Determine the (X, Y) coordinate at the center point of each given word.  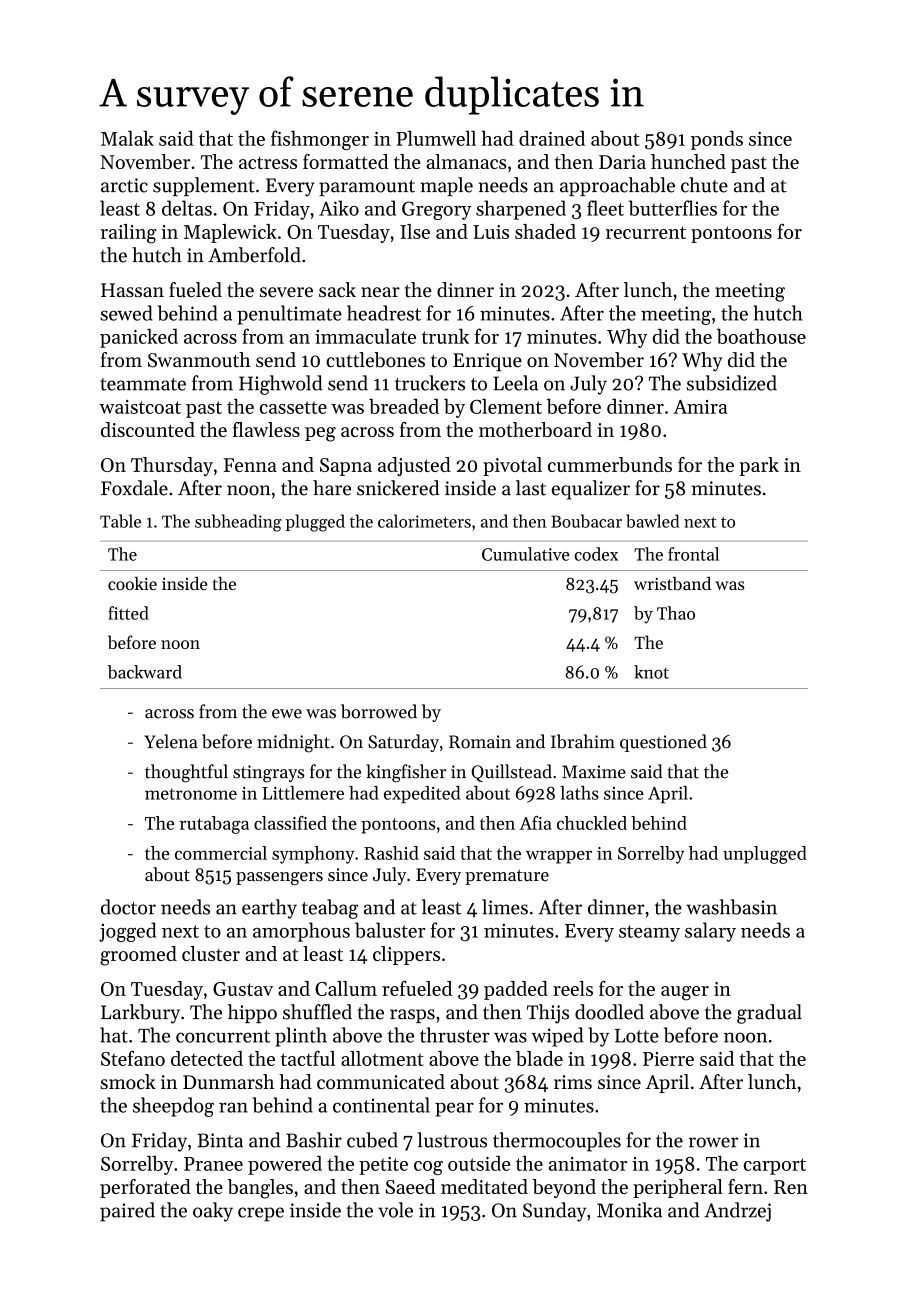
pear (454, 1109)
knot (651, 672)
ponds (717, 140)
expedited (422, 795)
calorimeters (424, 521)
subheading (238, 523)
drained (552, 138)
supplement (204, 186)
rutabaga (214, 825)
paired (127, 1212)
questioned (663, 743)
